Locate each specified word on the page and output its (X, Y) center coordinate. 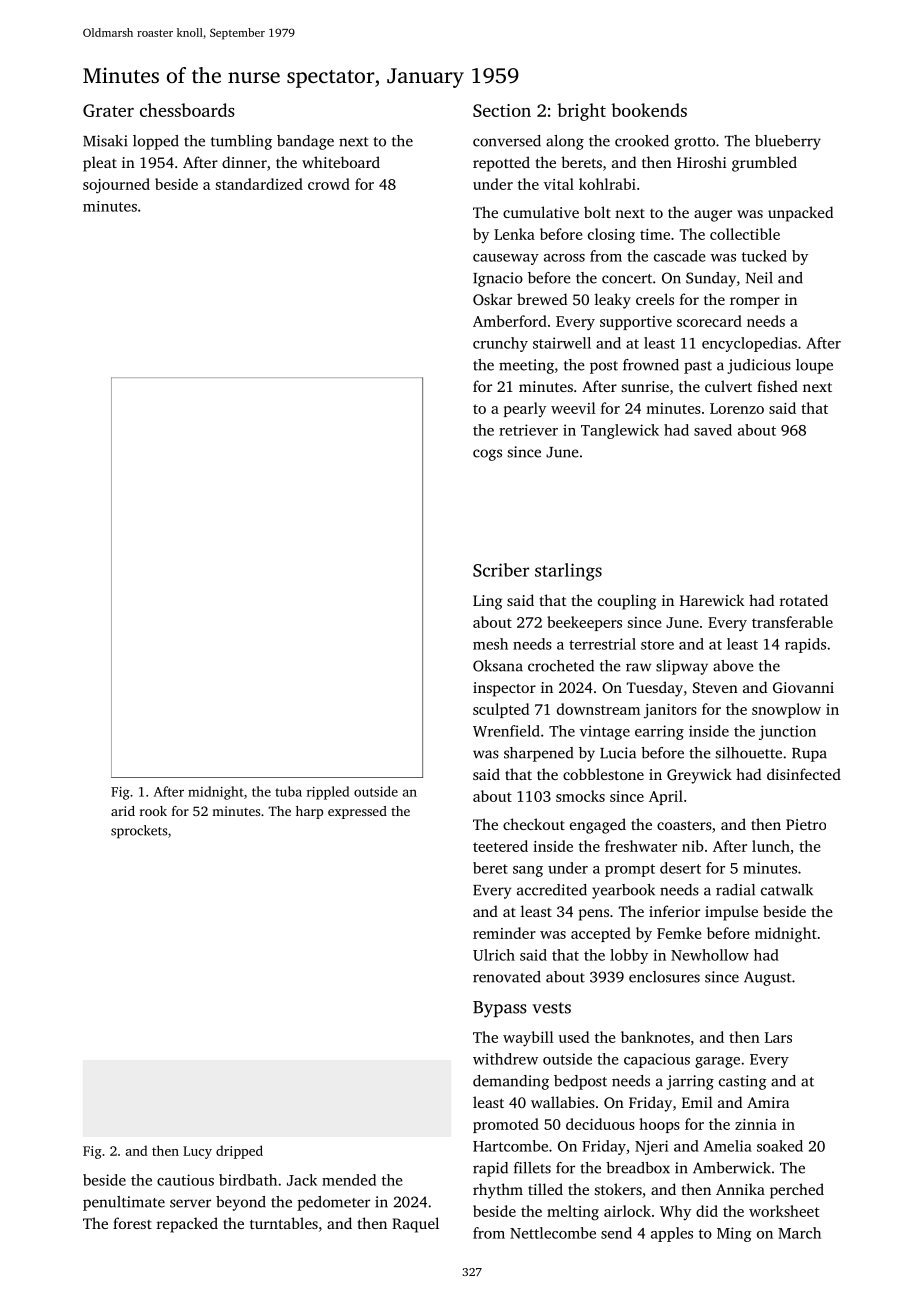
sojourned (116, 186)
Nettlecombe (553, 1233)
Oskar (492, 299)
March (799, 1233)
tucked (764, 256)
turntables (284, 1223)
